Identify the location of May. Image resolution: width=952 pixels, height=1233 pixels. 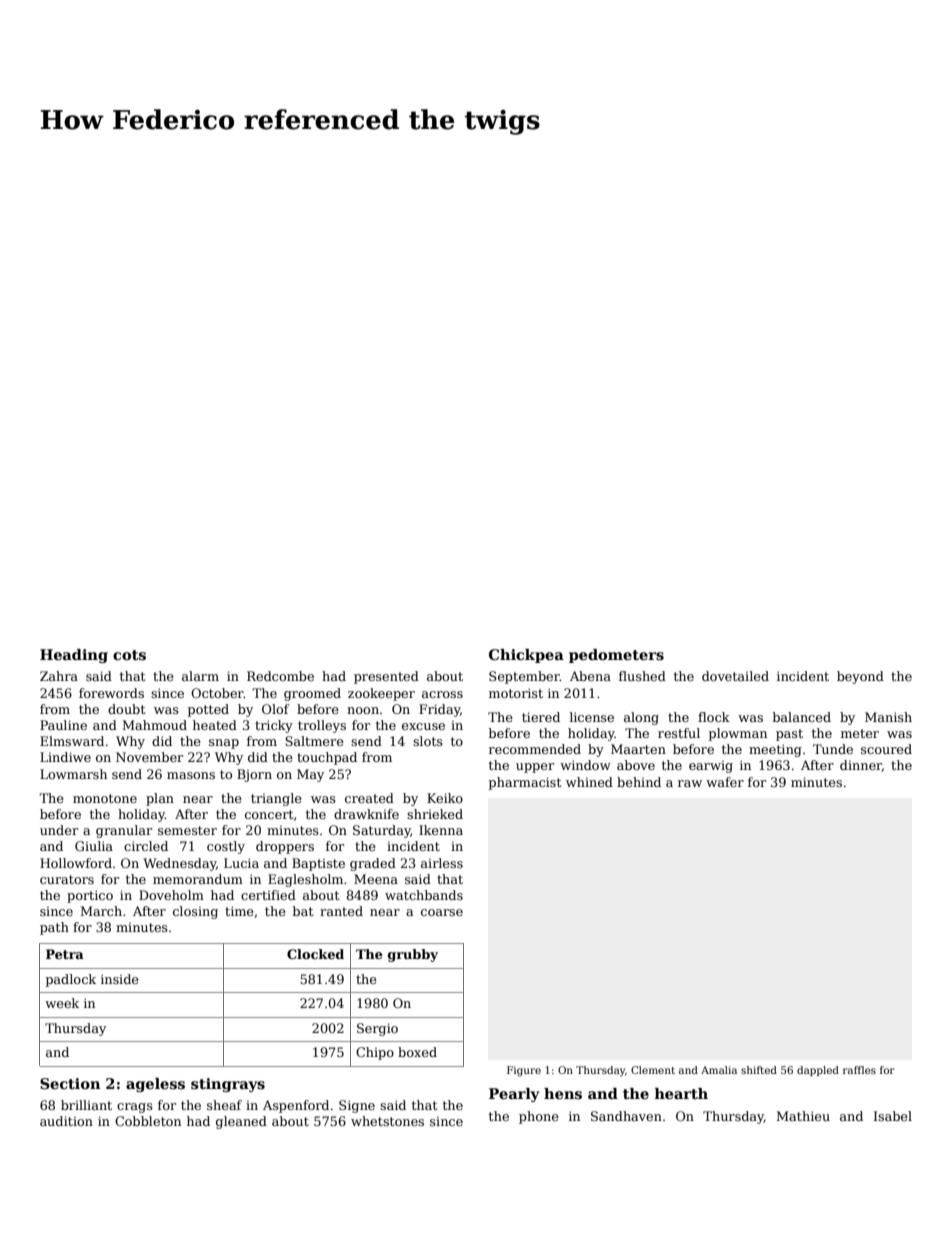
(310, 775).
